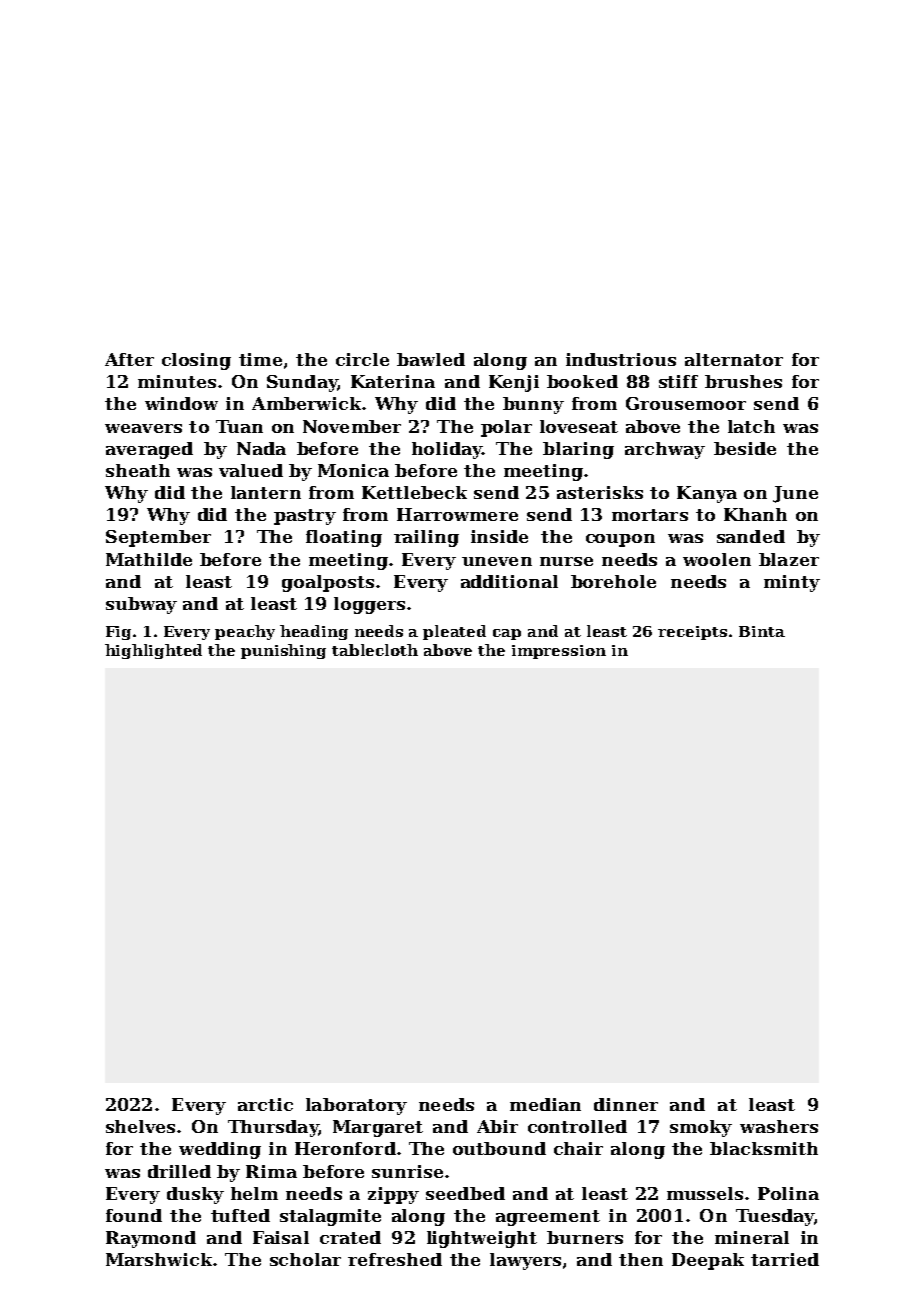 This screenshot has height=1308, width=924. I want to click on alternator, so click(734, 359).
